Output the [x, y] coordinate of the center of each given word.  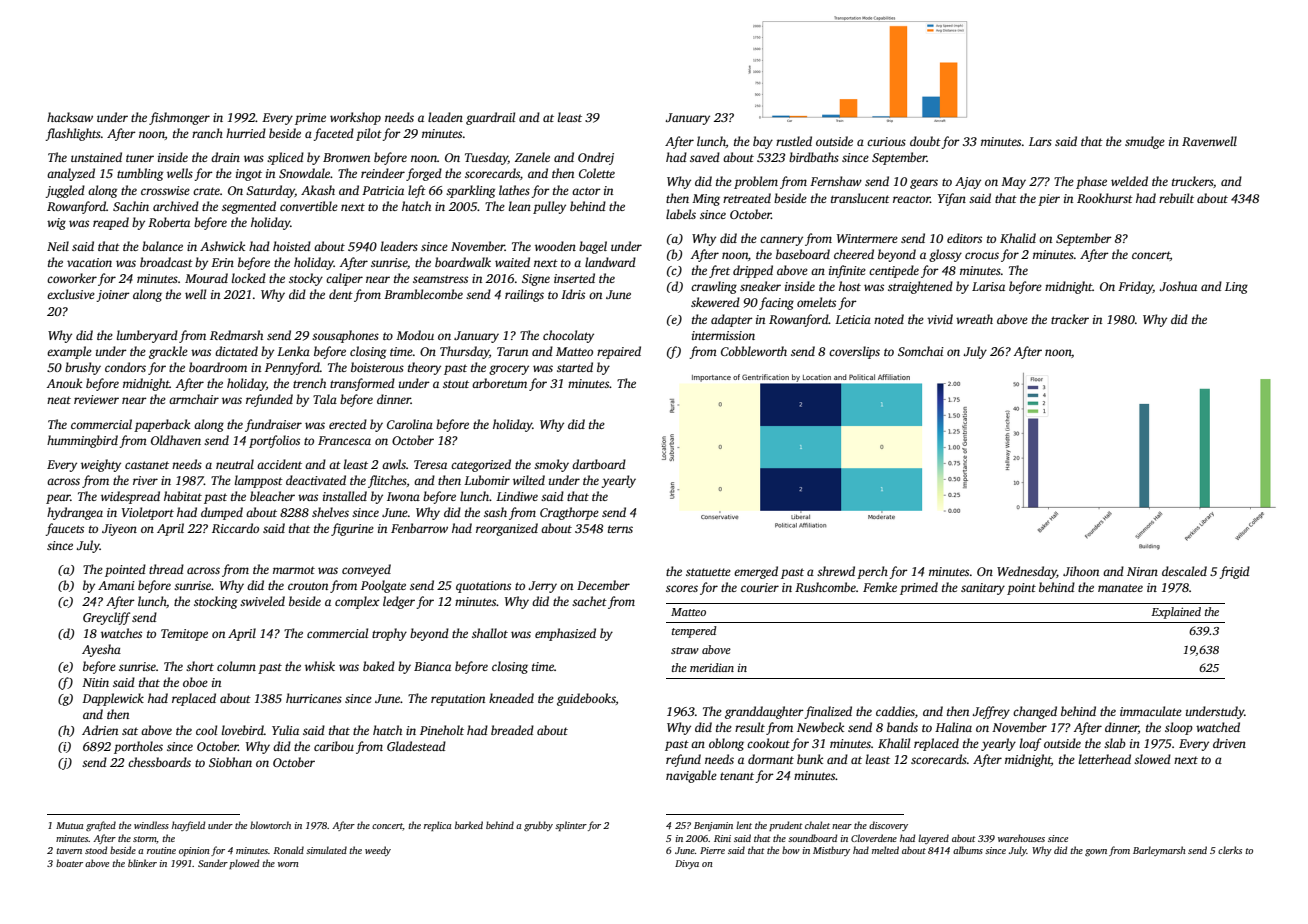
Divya [687, 864]
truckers [1192, 181]
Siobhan [230, 762]
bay [763, 142]
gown [1096, 852]
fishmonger [179, 118]
